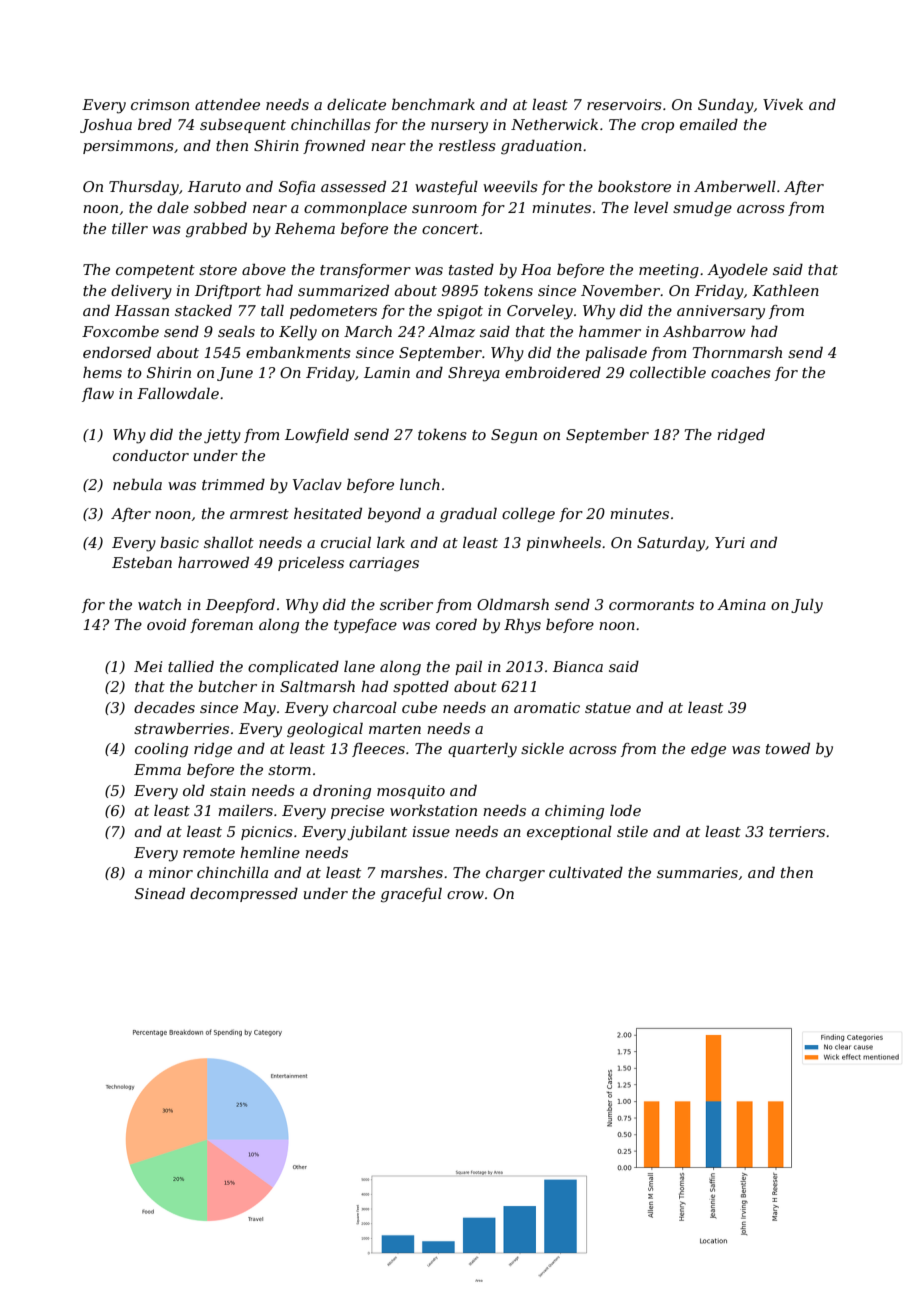 This screenshot has height=1308, width=924. Describe the element at coordinates (213, 562) in the screenshot. I see `harrowed` at that location.
